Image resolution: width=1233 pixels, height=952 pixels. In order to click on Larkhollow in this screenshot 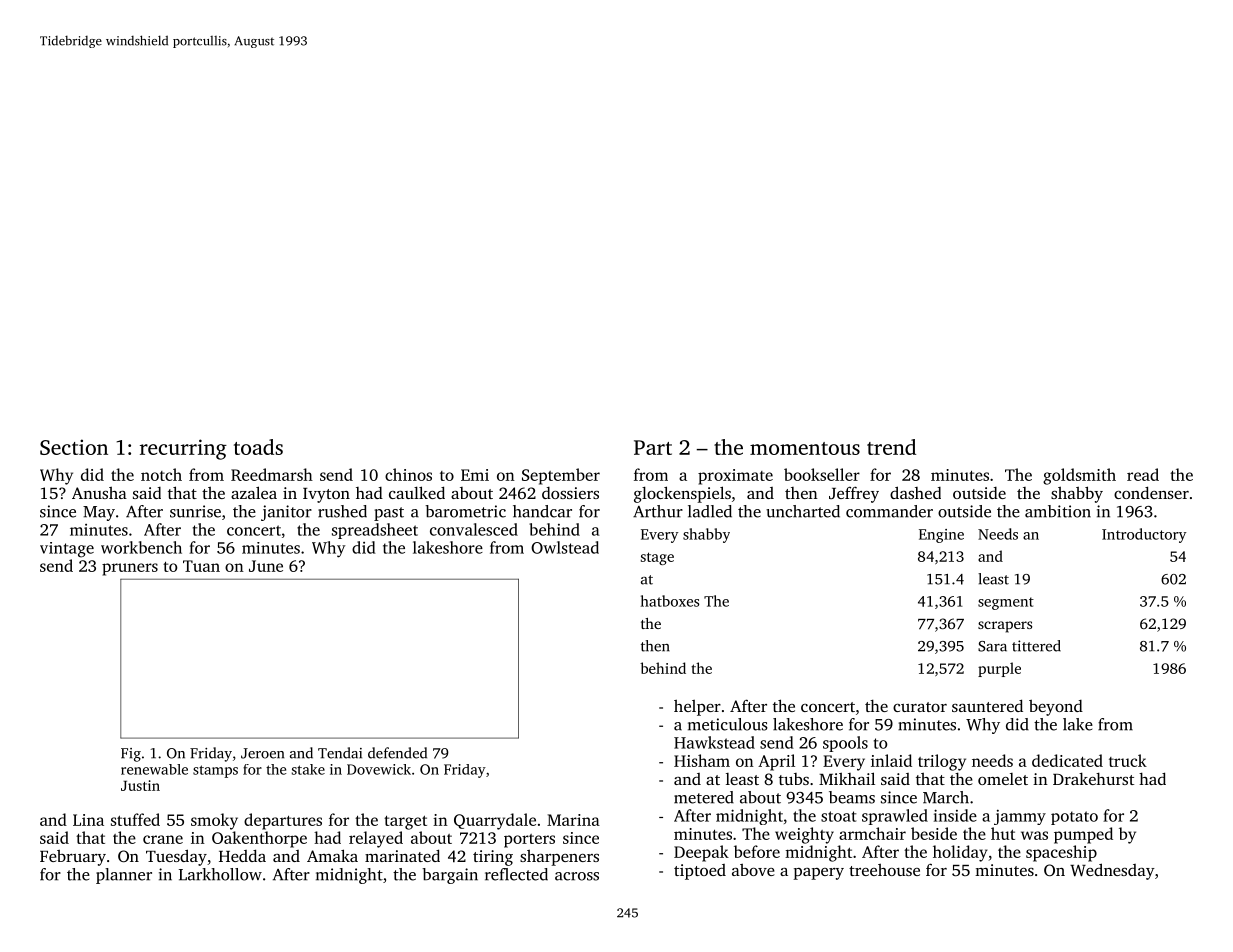, I will do `click(220, 874)`.
